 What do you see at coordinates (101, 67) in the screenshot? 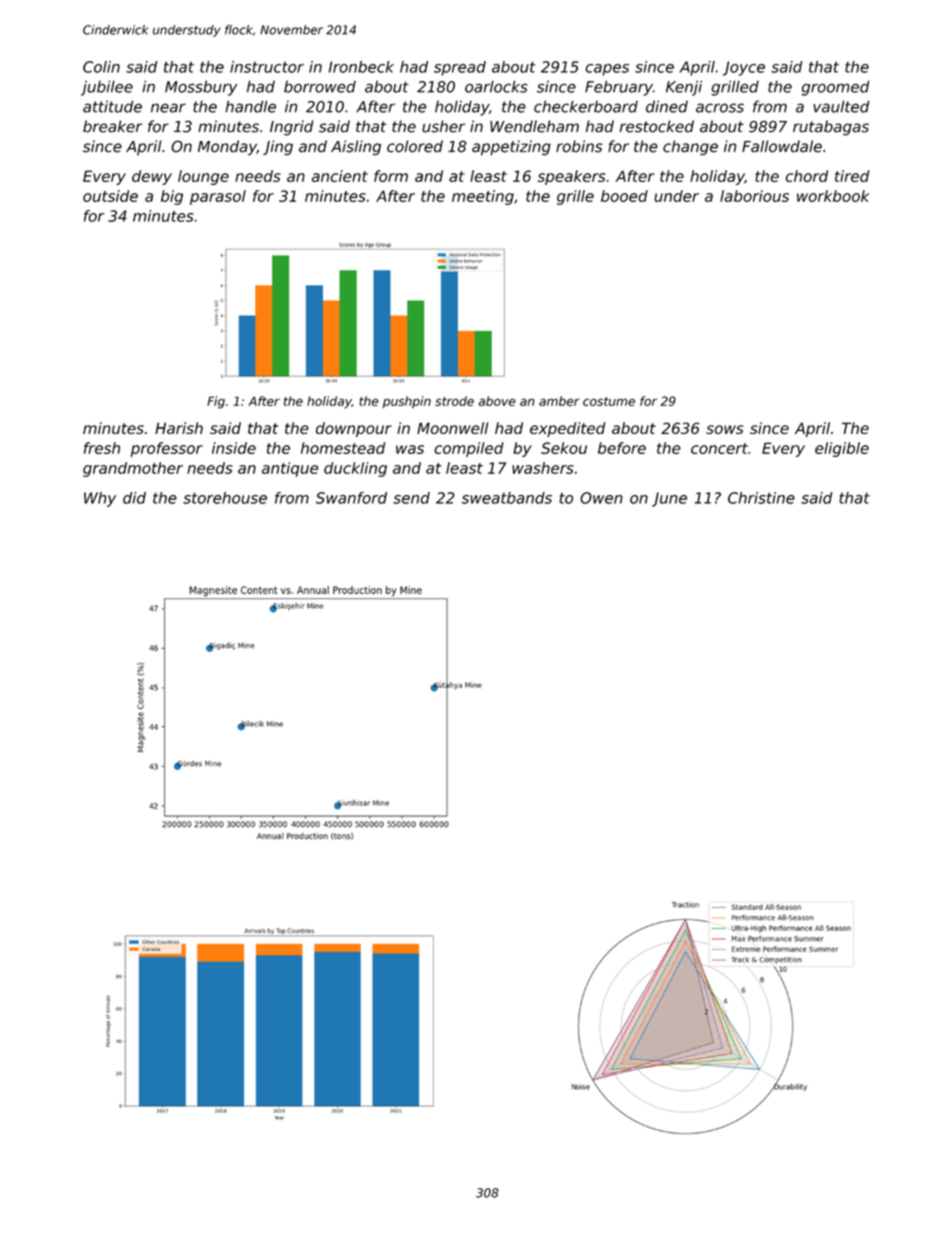
I see `Colin` at bounding box center [101, 67].
